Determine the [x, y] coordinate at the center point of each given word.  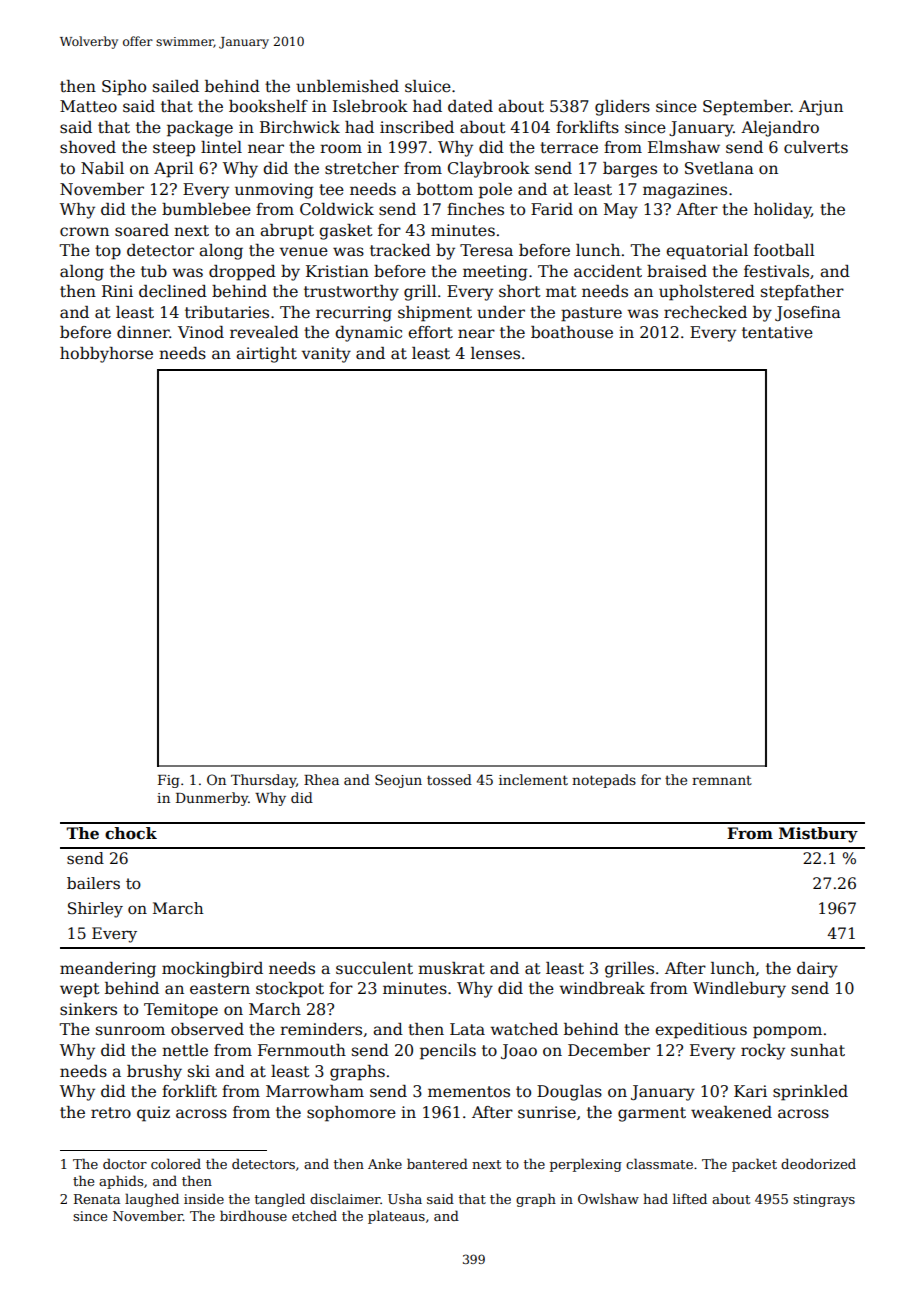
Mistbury [818, 835]
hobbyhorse [106, 355]
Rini [117, 291]
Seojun [398, 781]
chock [131, 833]
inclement [533, 779]
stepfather [802, 293]
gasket [346, 232]
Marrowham [315, 1091]
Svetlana [719, 168]
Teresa [486, 250]
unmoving [274, 191]
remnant [722, 780]
